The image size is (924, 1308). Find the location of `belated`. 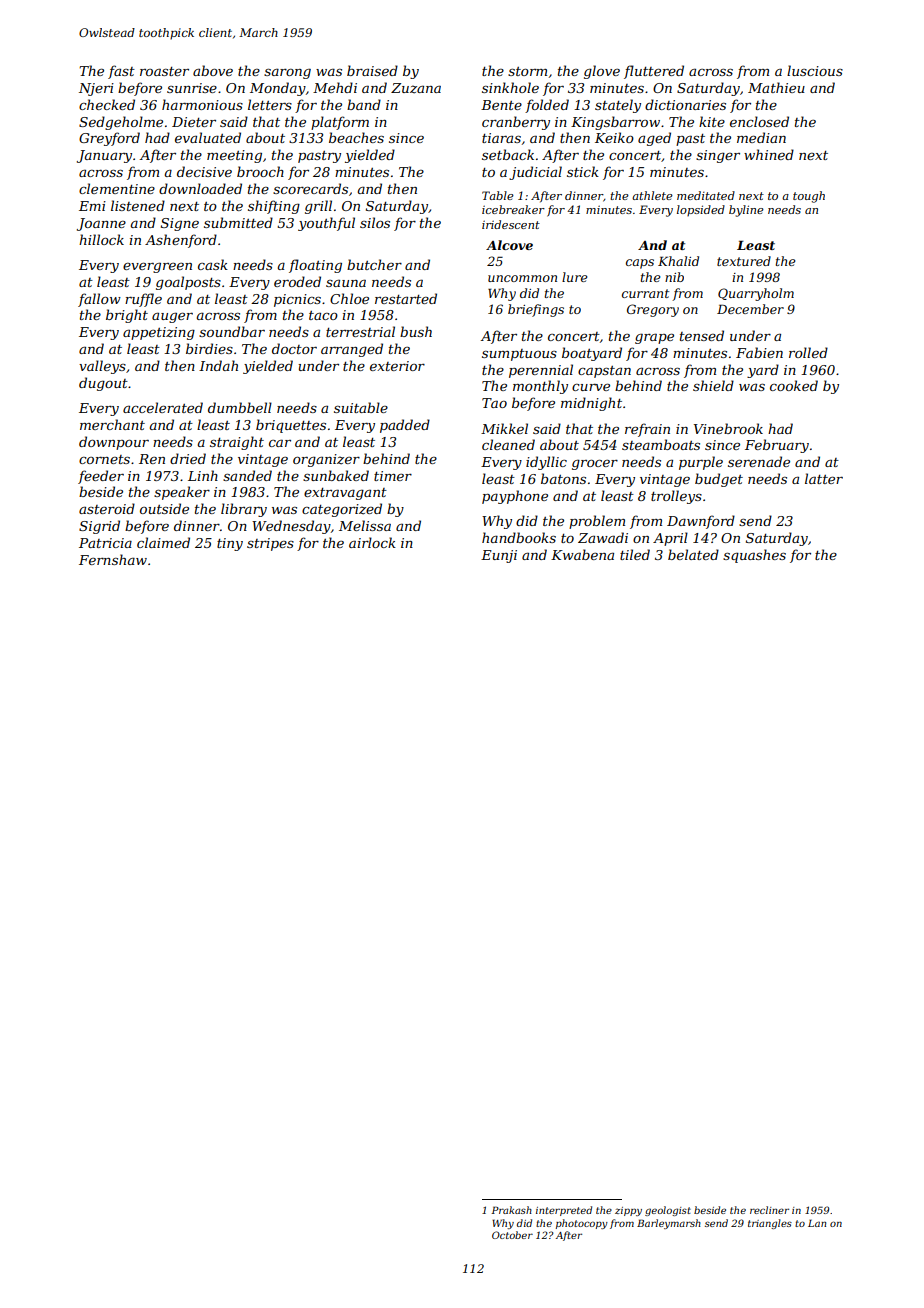

belated is located at coordinates (693, 554).
